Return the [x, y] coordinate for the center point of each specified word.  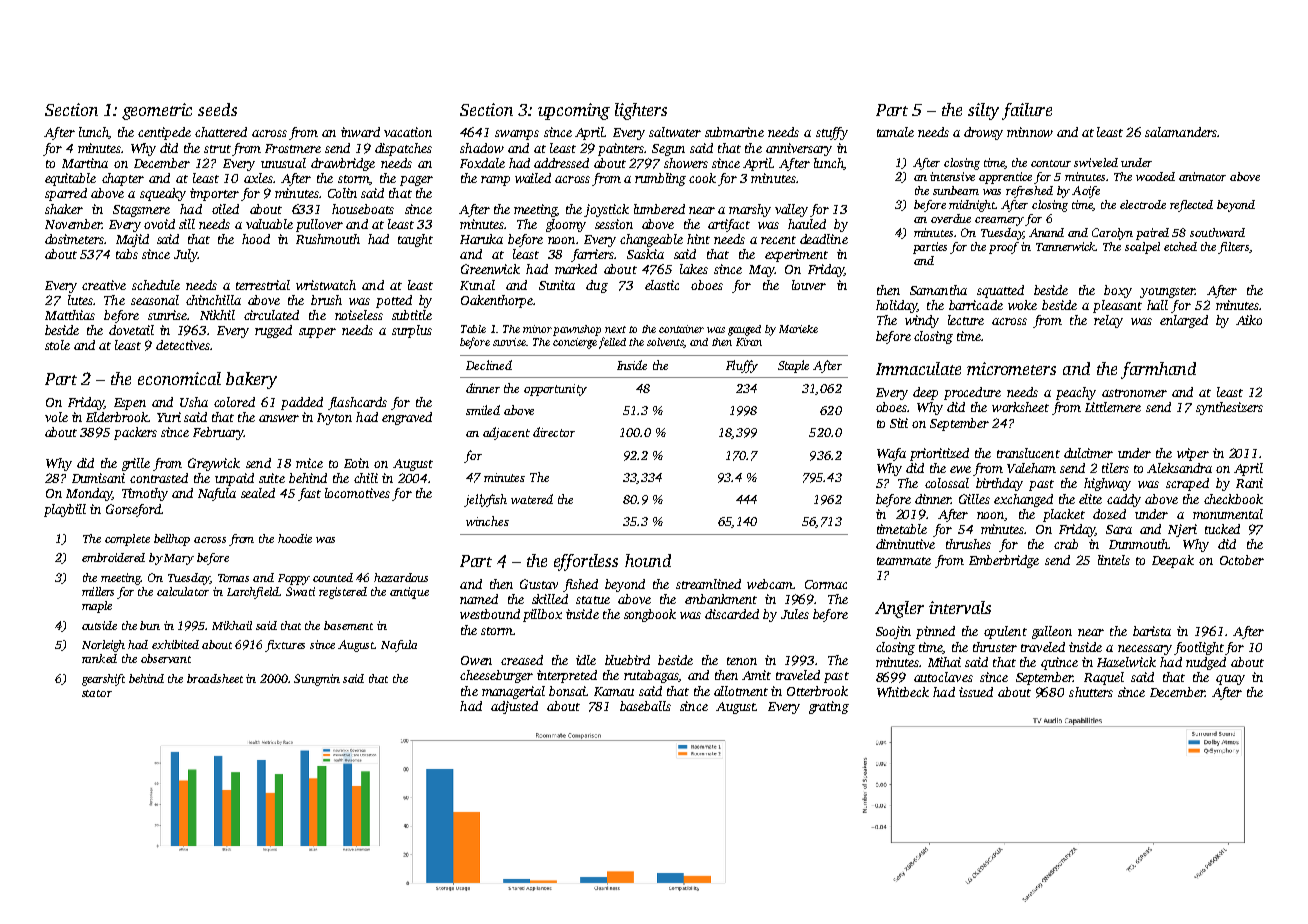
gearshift [103, 680]
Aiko [1249, 320]
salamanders [1181, 132]
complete [127, 540]
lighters [641, 111]
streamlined [708, 584]
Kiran [749, 342]
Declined [489, 365]
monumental [1228, 514]
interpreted [567, 676]
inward [360, 132]
